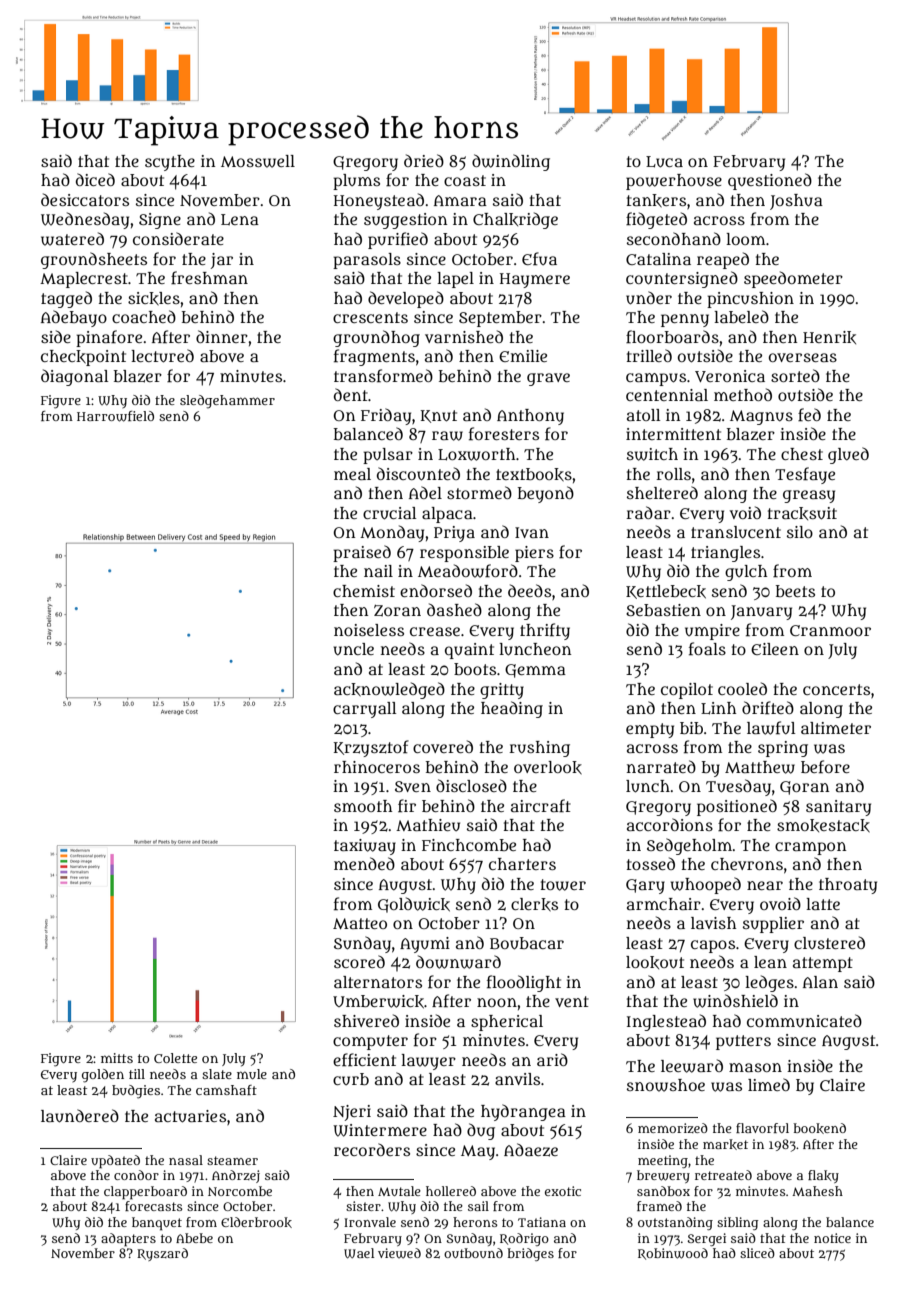 This screenshot has height=1308, width=924. What do you see at coordinates (464, 336) in the screenshot?
I see `varnished` at bounding box center [464, 336].
